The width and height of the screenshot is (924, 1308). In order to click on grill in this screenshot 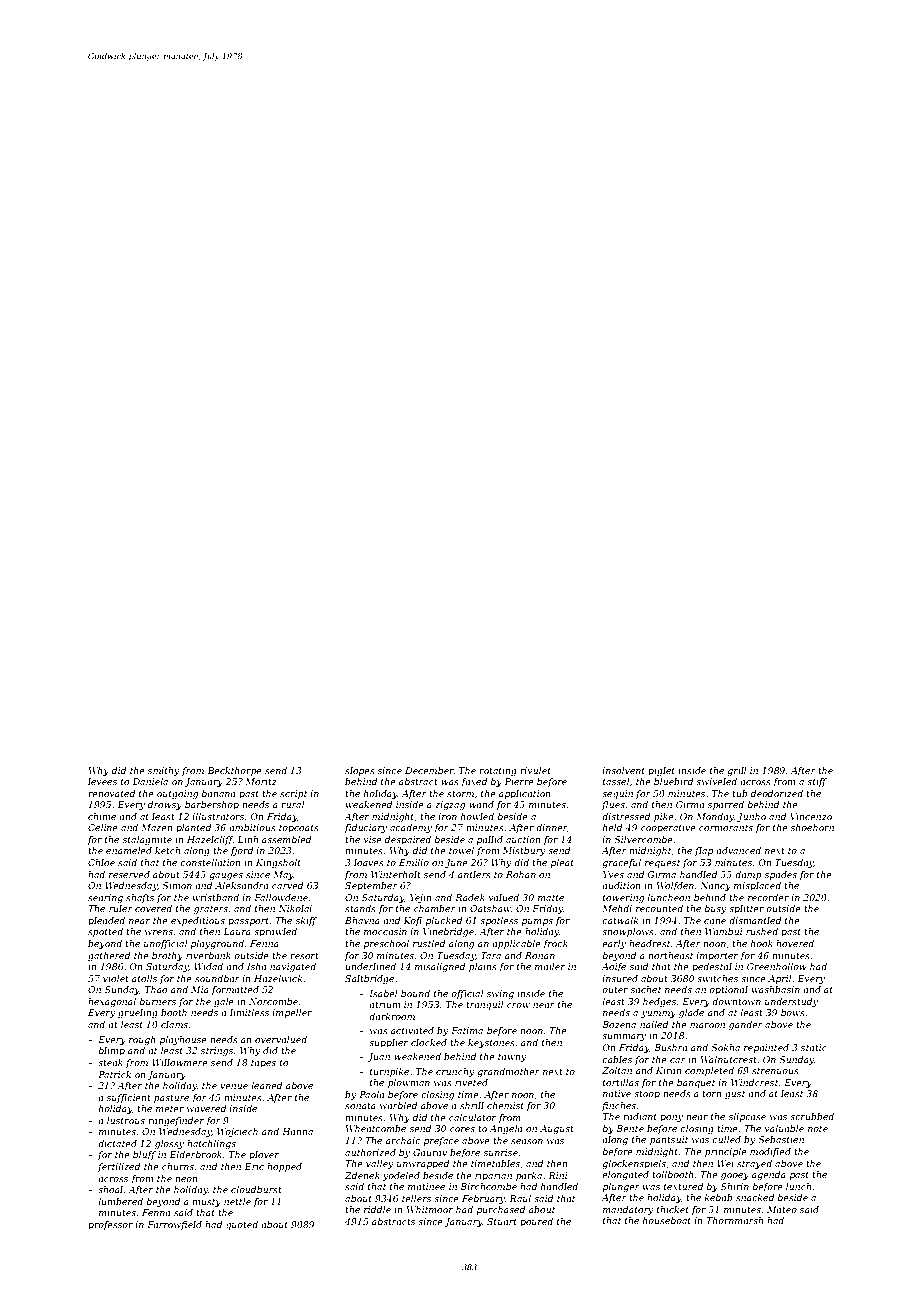, I will do `click(736, 771)`.
